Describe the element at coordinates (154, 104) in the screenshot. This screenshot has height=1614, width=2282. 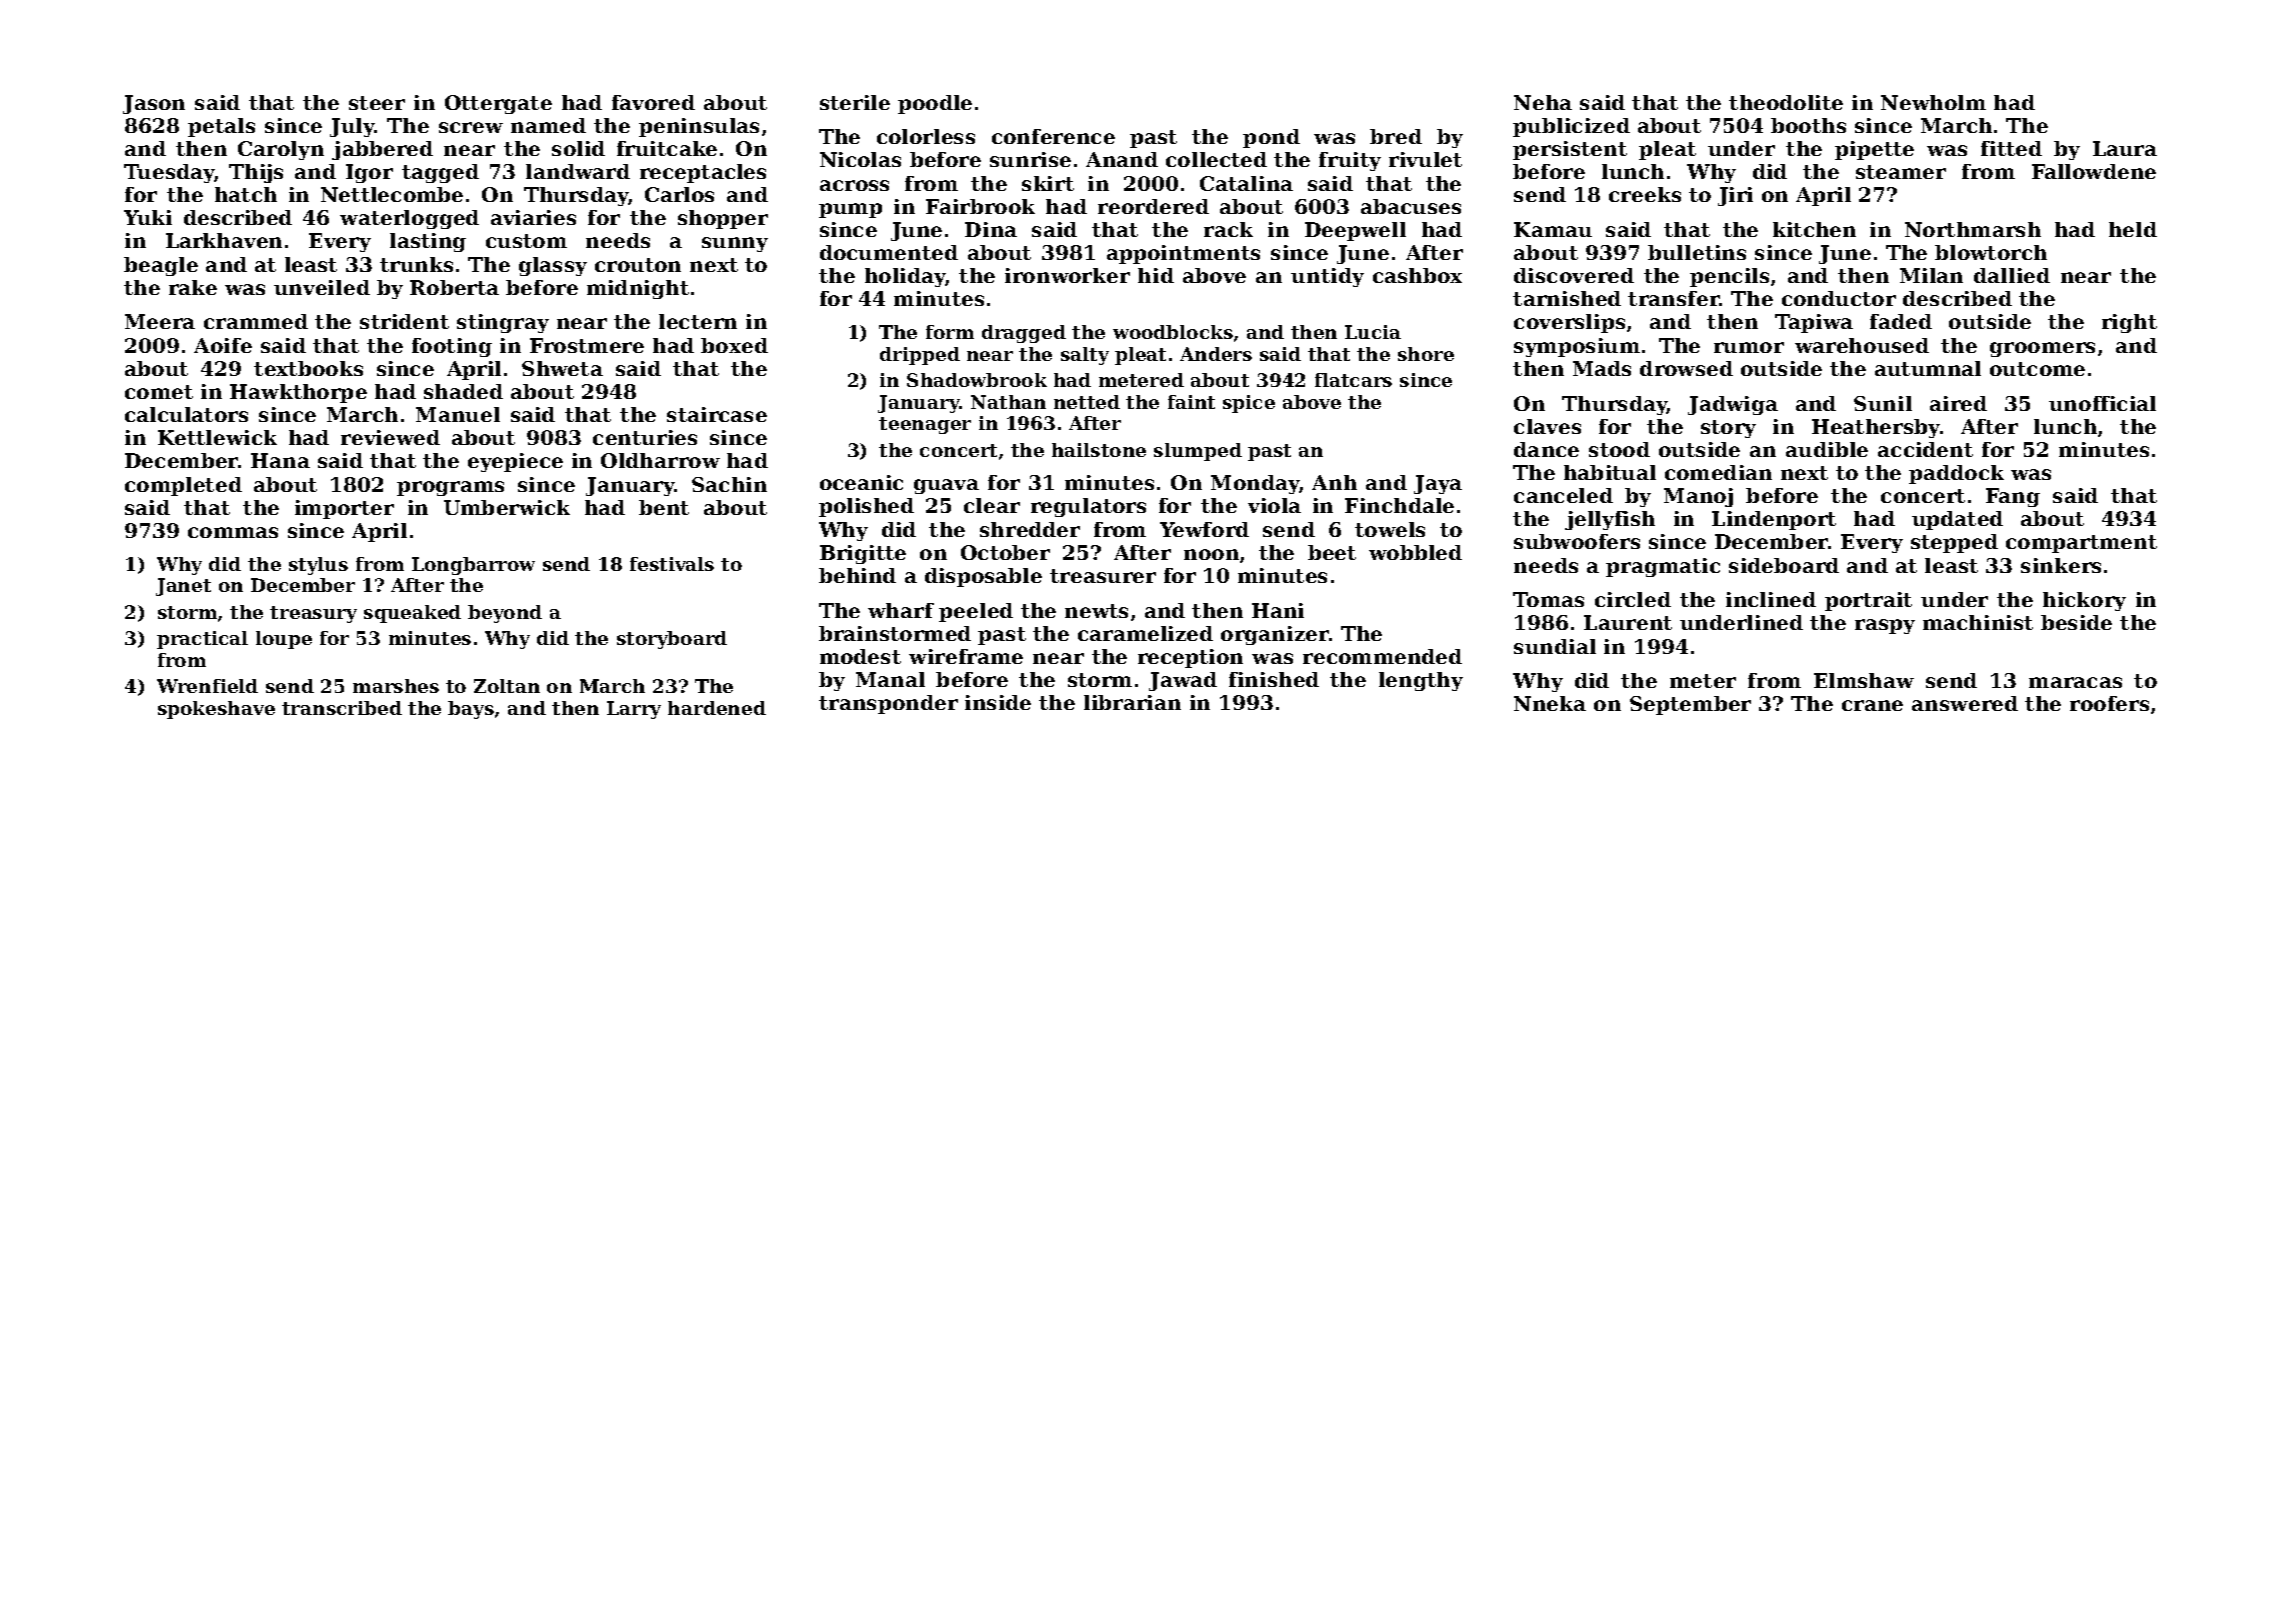
I see `Jason` at that location.
